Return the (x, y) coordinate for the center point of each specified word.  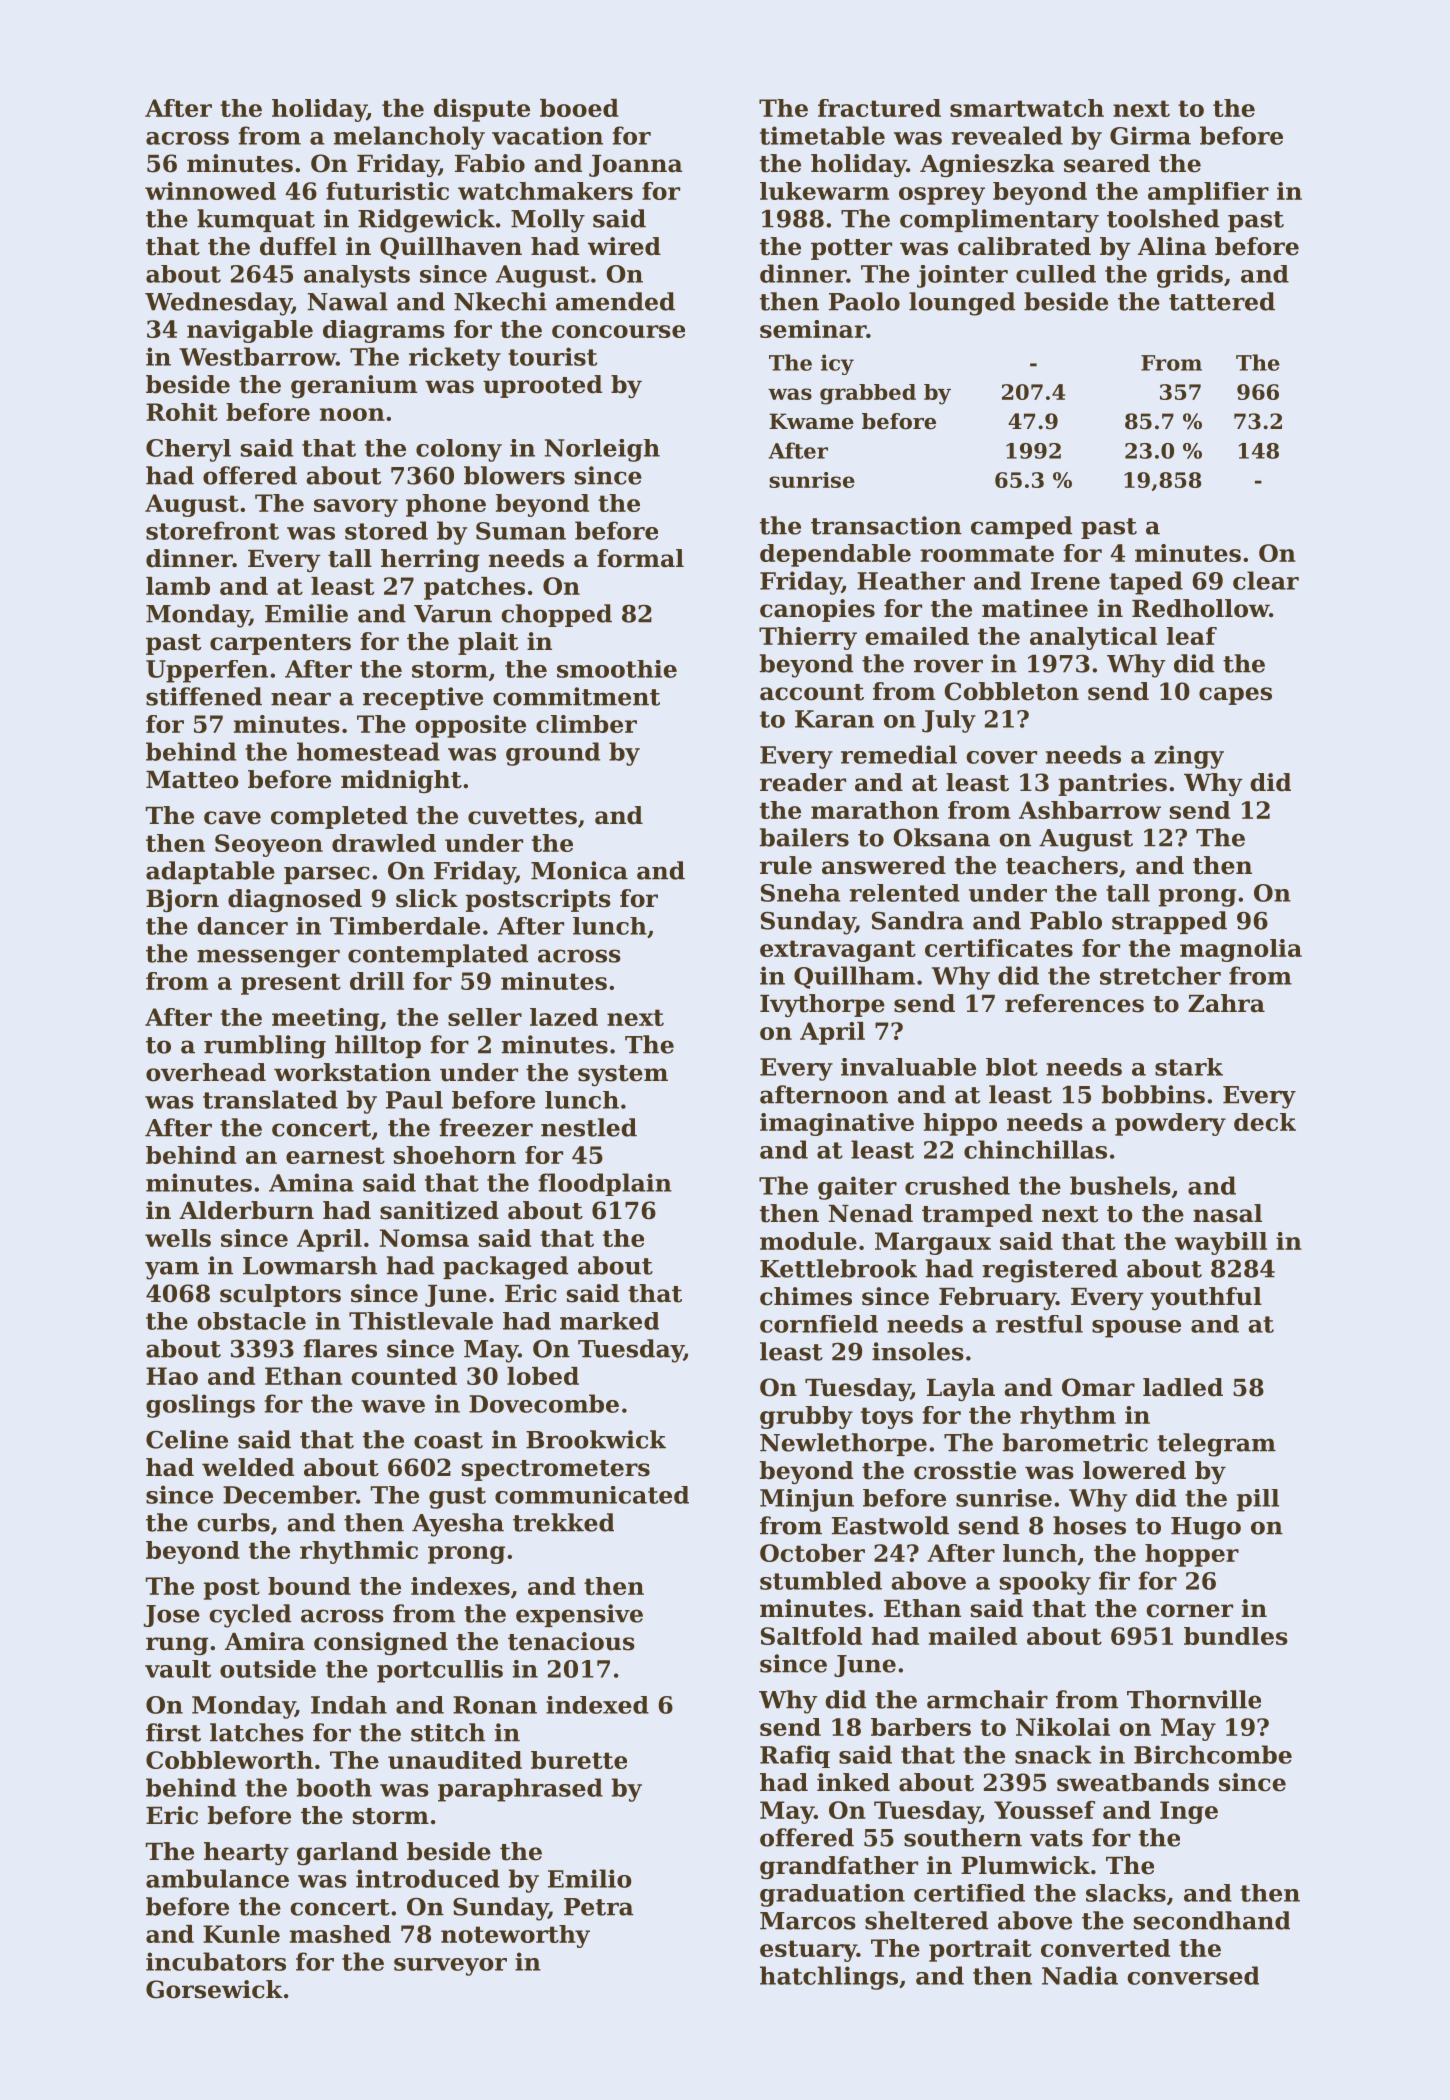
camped (1021, 527)
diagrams (384, 331)
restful (1039, 1324)
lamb (178, 586)
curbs (233, 1522)
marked (609, 1321)
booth (334, 1787)
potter (851, 249)
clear (1266, 580)
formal (640, 558)
